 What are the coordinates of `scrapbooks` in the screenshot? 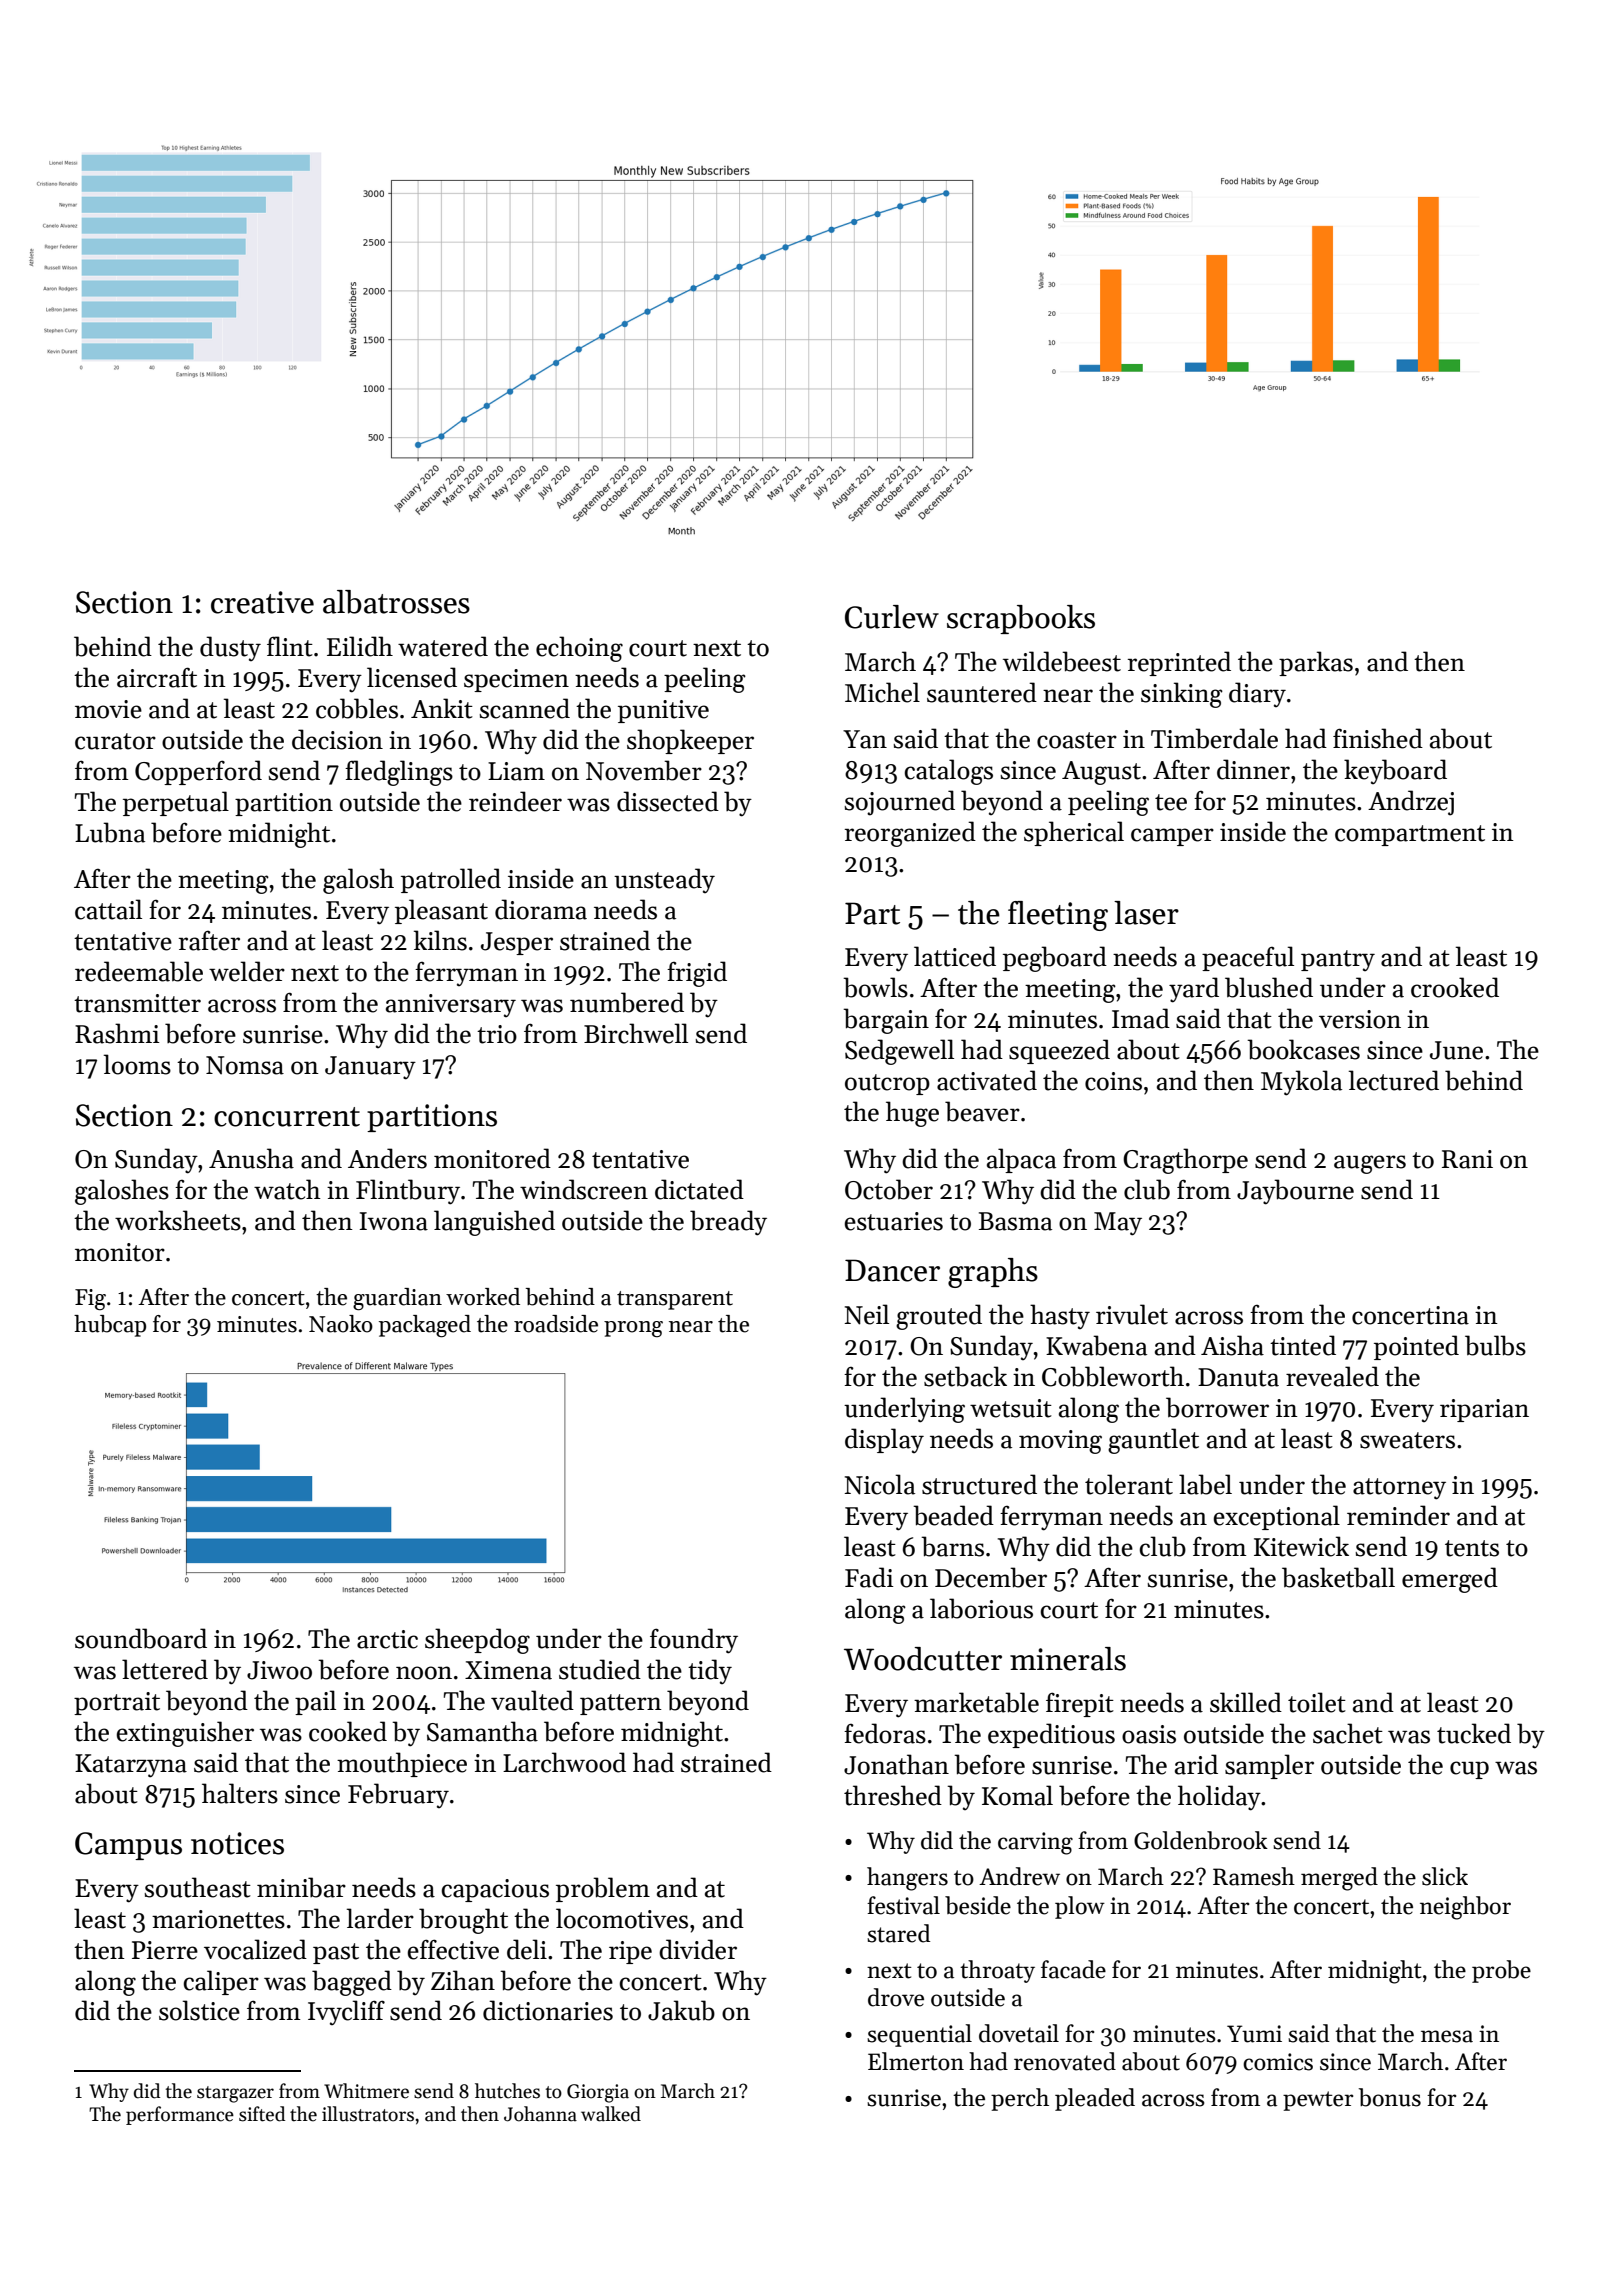 It's located at (1021, 619).
